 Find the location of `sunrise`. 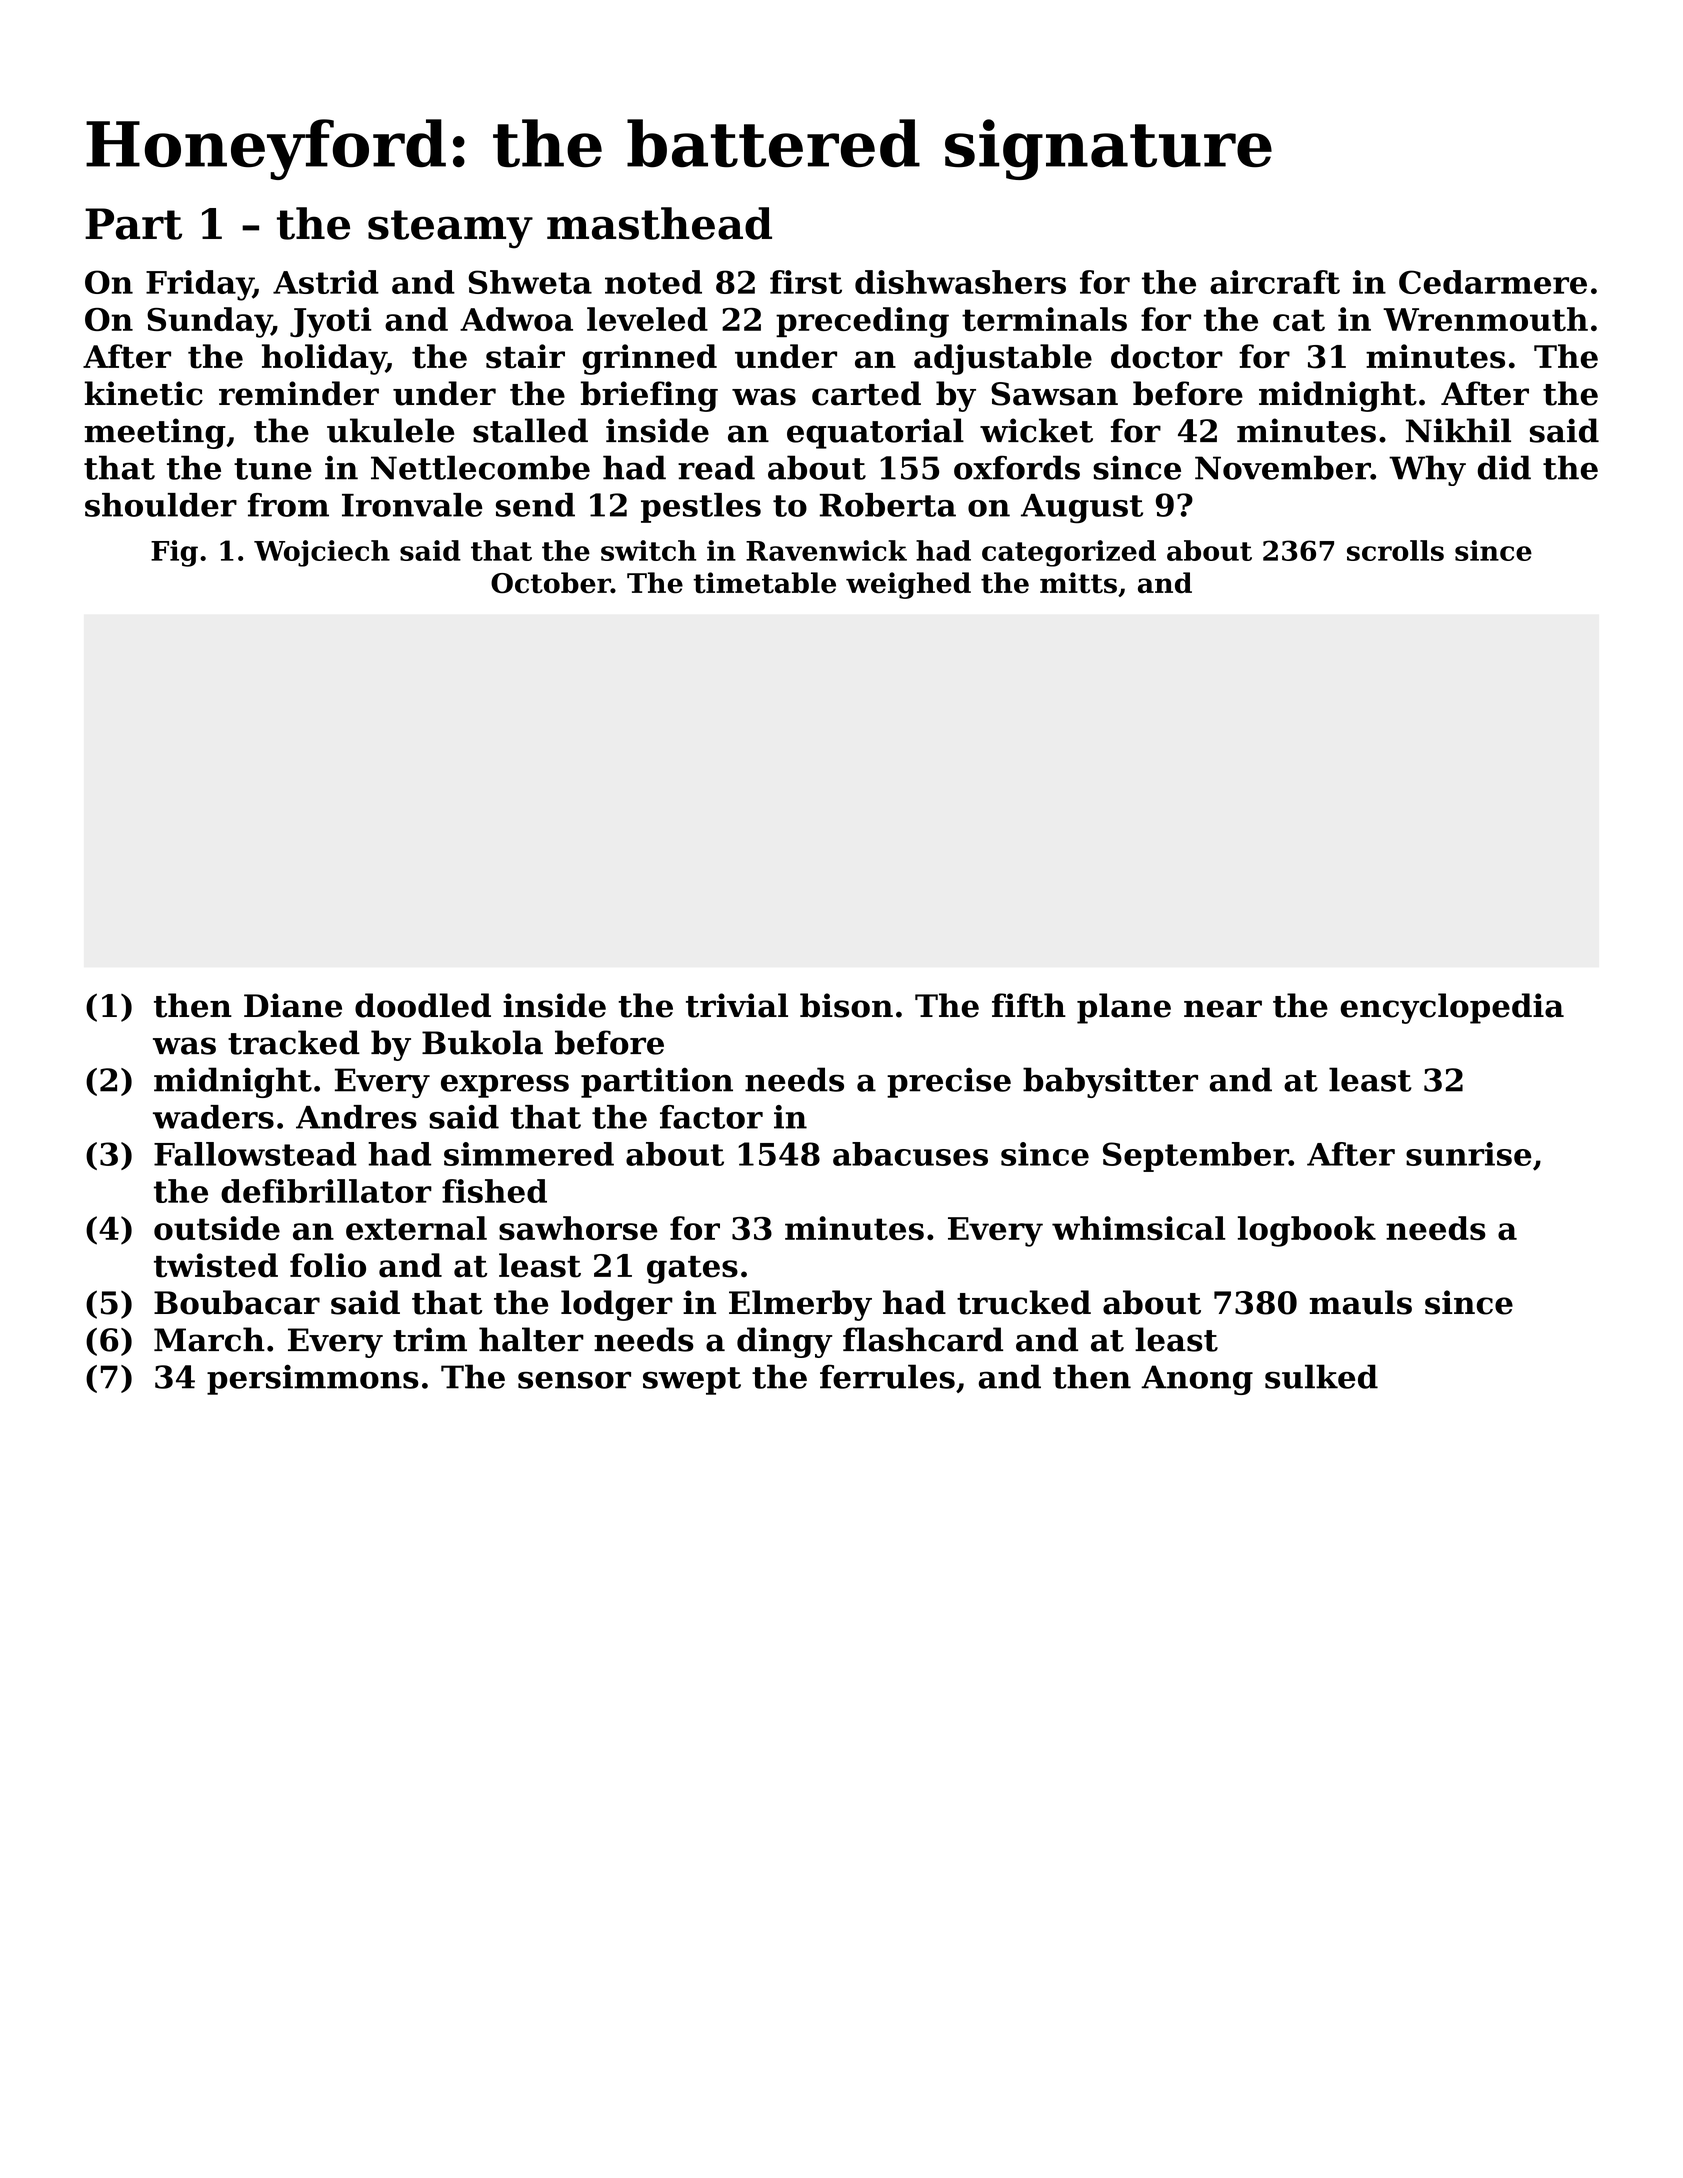

sunrise is located at coordinates (1469, 1154).
